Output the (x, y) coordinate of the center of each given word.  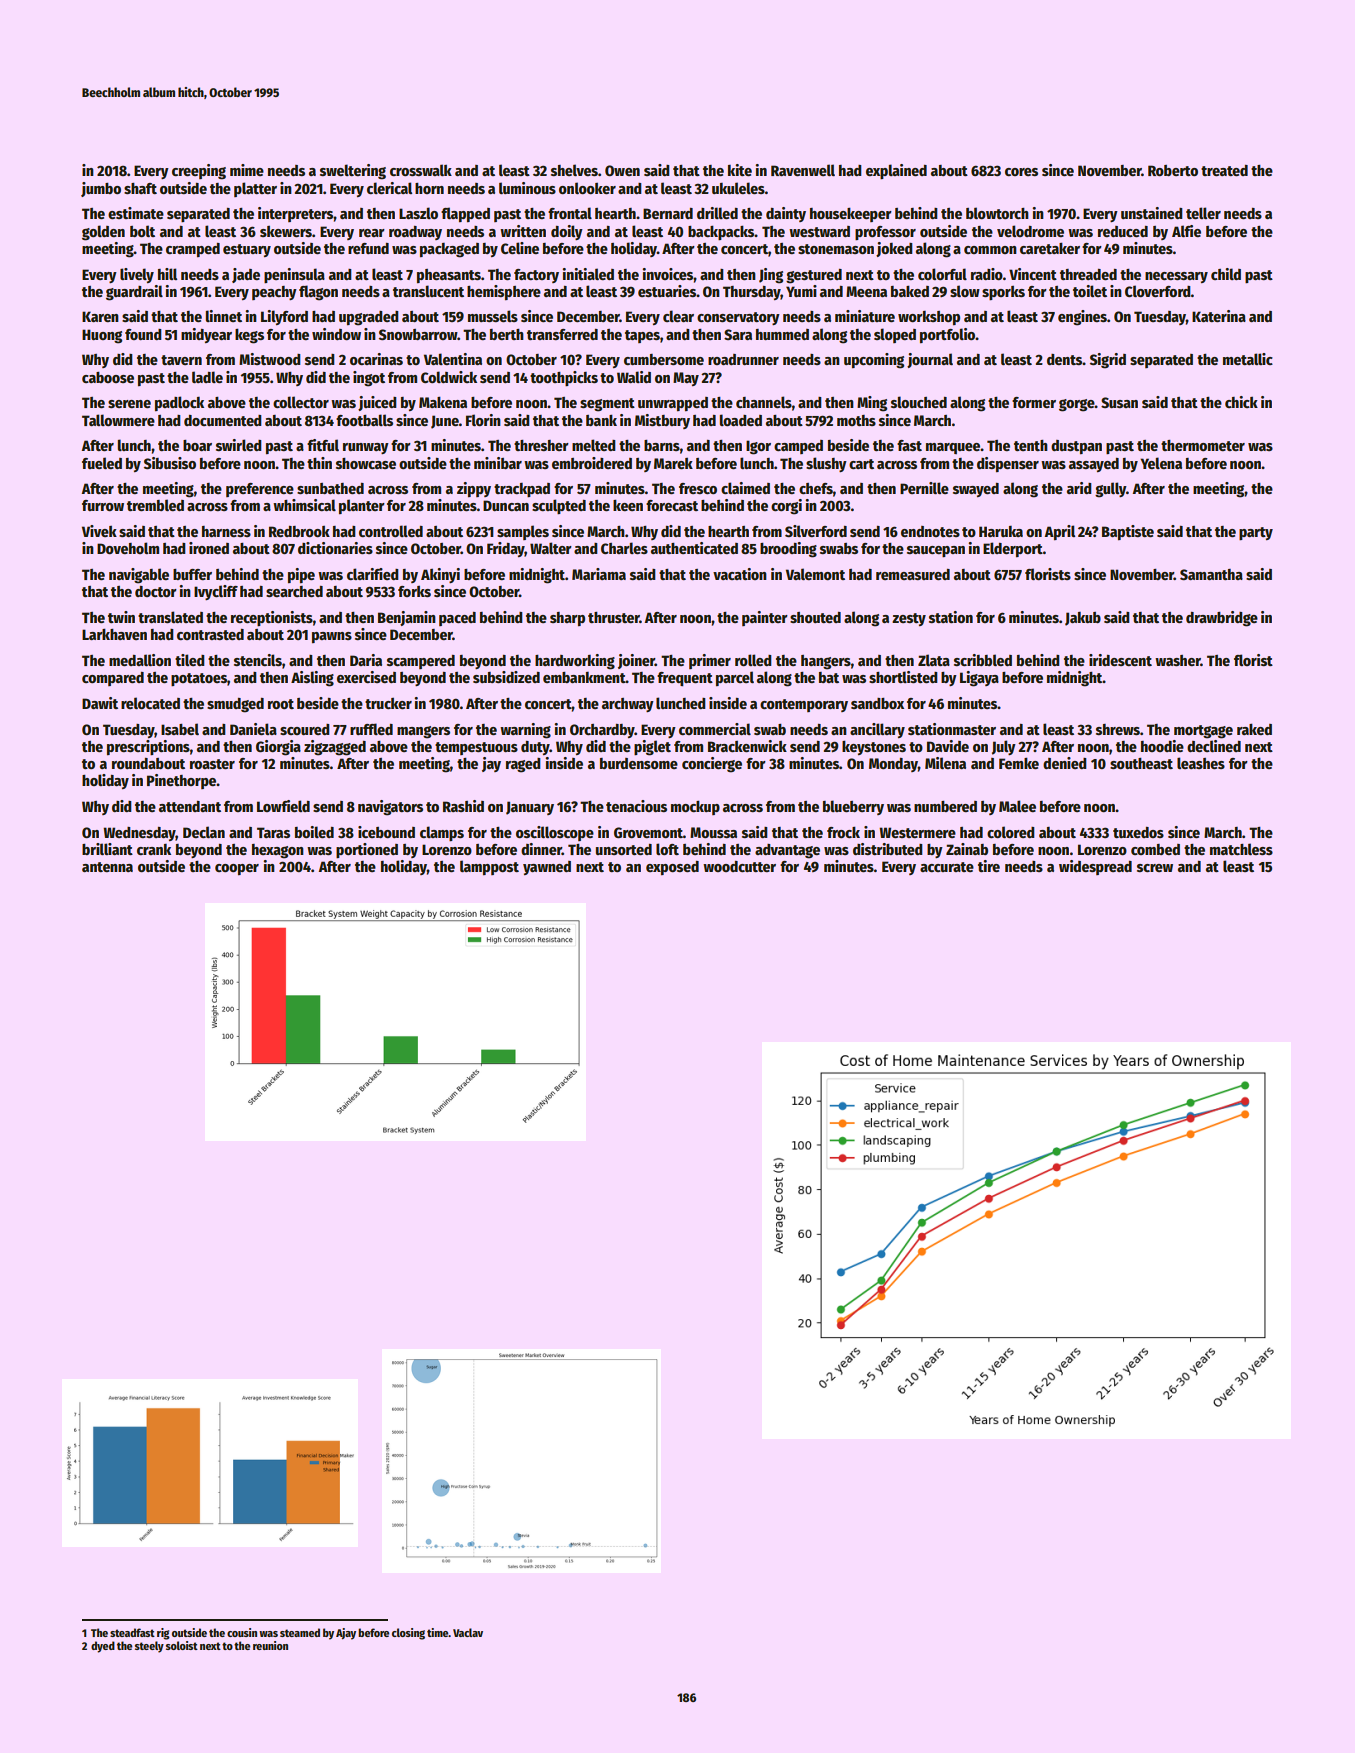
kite (740, 170)
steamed (300, 1632)
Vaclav (468, 1632)
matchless (1241, 849)
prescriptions (148, 747)
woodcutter (739, 866)
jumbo (101, 189)
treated (1224, 170)
